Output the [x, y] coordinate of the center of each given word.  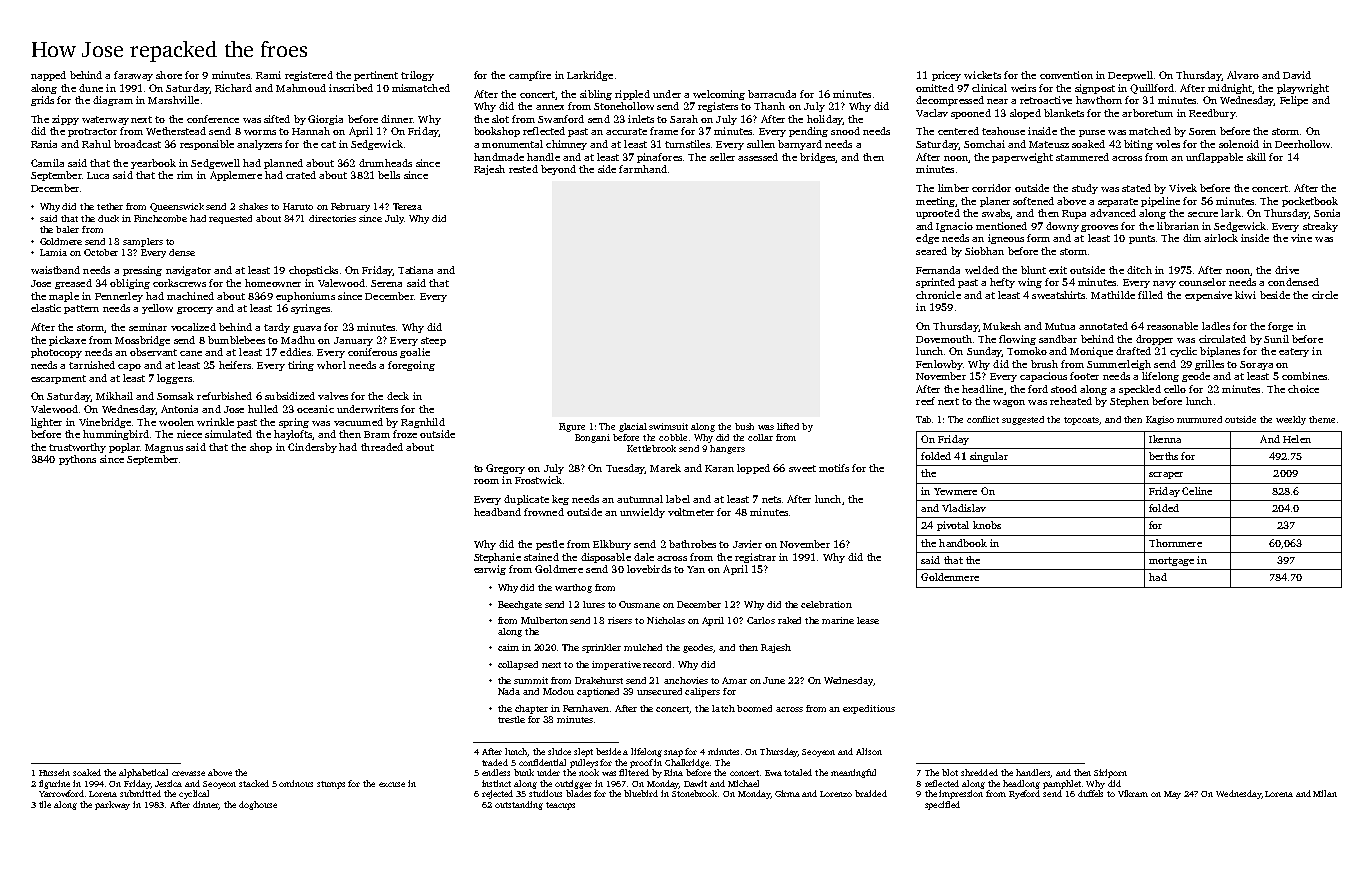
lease [868, 620]
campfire [530, 76]
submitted [140, 793]
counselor [1202, 282]
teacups [560, 806]
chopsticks [313, 271]
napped [48, 76]
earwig [490, 570]
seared [931, 251]
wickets [982, 75]
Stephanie [497, 558]
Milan [1325, 793]
